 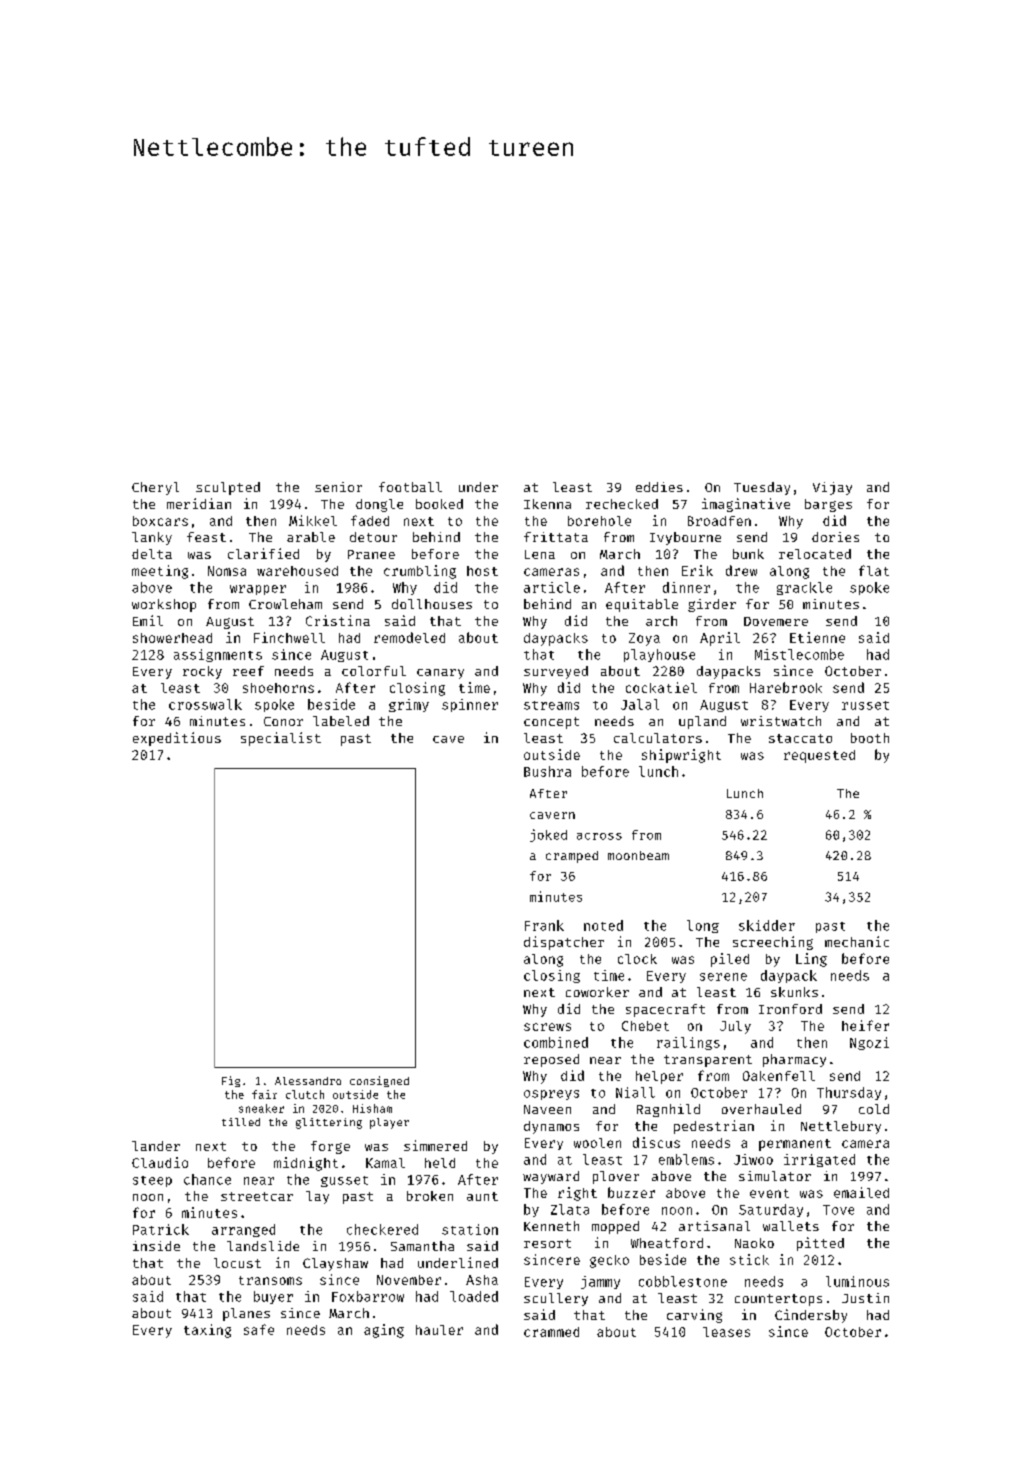 I want to click on mechanic, so click(x=857, y=941).
